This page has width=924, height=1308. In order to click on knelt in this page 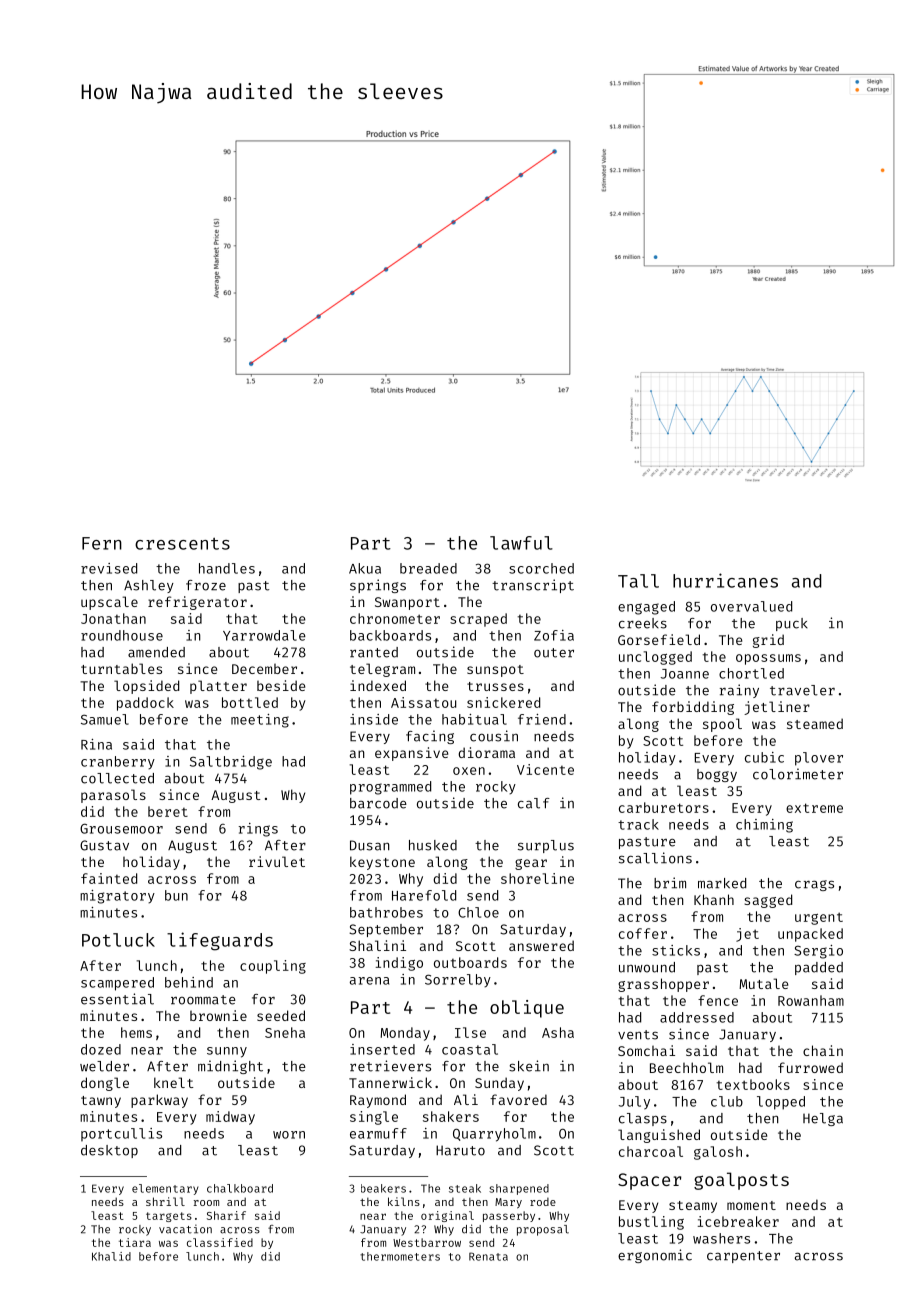, I will do `click(174, 1082)`.
